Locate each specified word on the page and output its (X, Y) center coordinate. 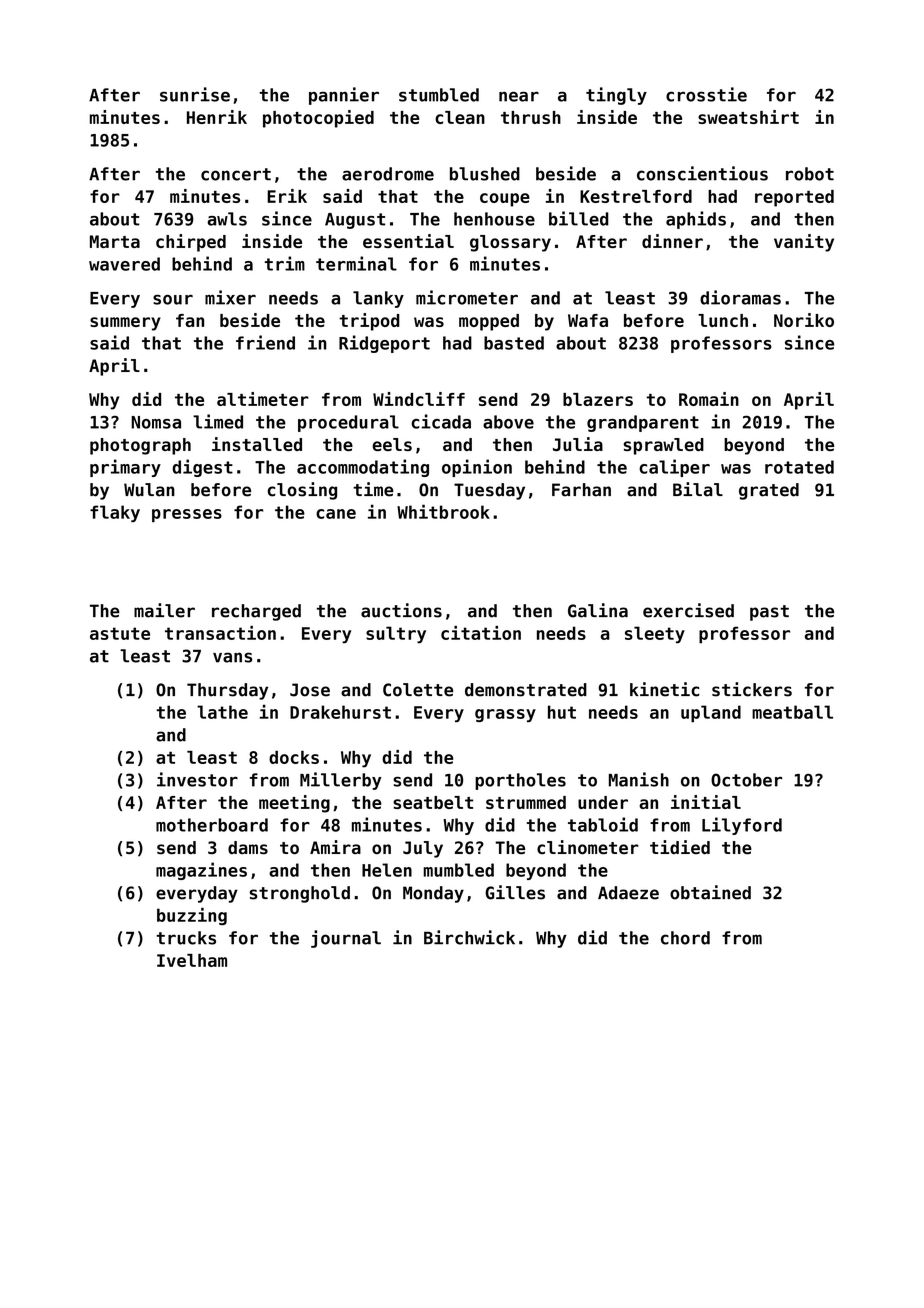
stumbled (439, 95)
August (355, 221)
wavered (124, 264)
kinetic (664, 689)
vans (232, 657)
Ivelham (192, 960)
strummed (526, 802)
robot (810, 174)
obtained (710, 892)
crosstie (706, 94)
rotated (799, 467)
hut (562, 712)
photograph (140, 446)
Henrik (217, 117)
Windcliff (419, 399)
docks (294, 757)
